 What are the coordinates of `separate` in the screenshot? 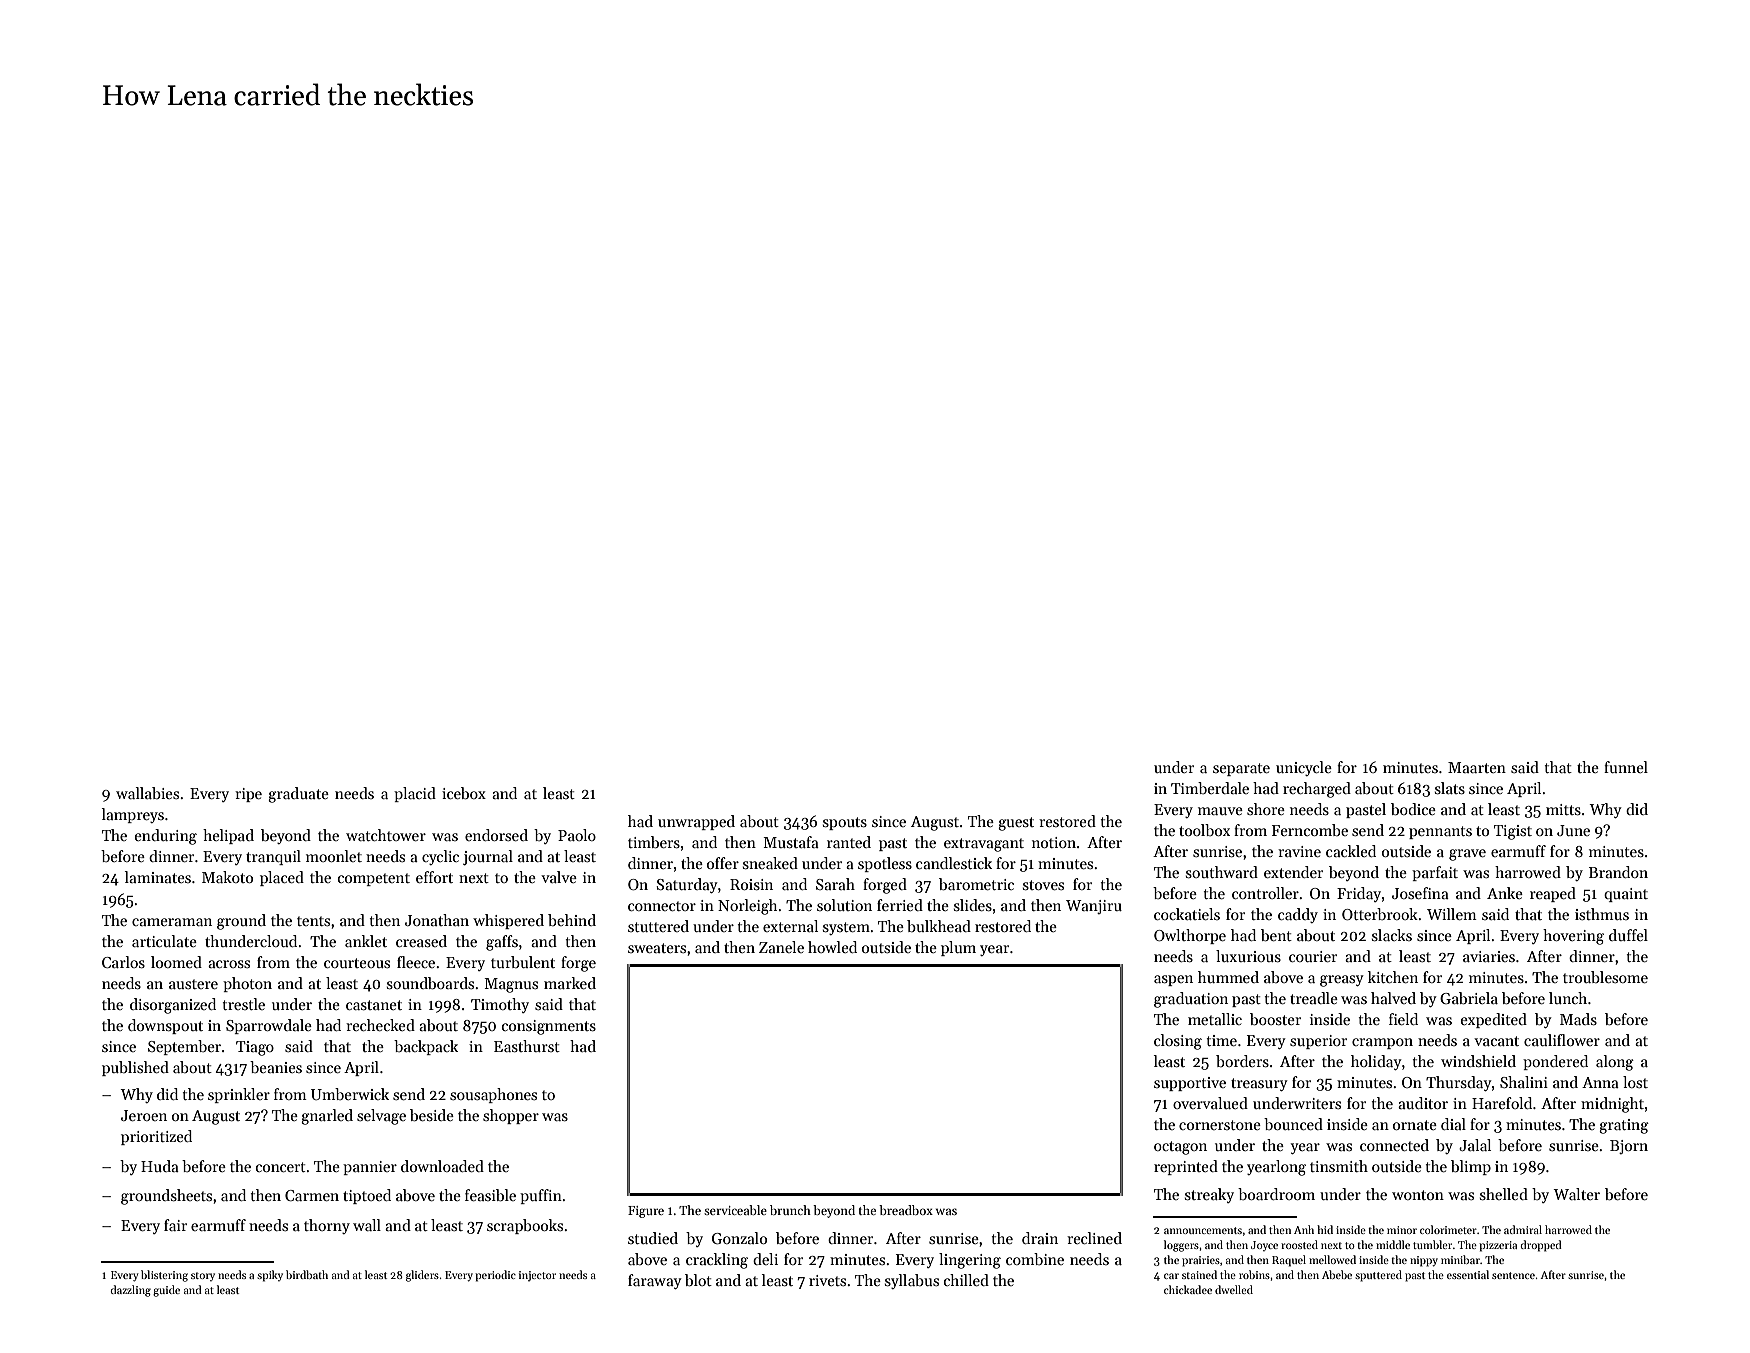 It's located at (1241, 769).
